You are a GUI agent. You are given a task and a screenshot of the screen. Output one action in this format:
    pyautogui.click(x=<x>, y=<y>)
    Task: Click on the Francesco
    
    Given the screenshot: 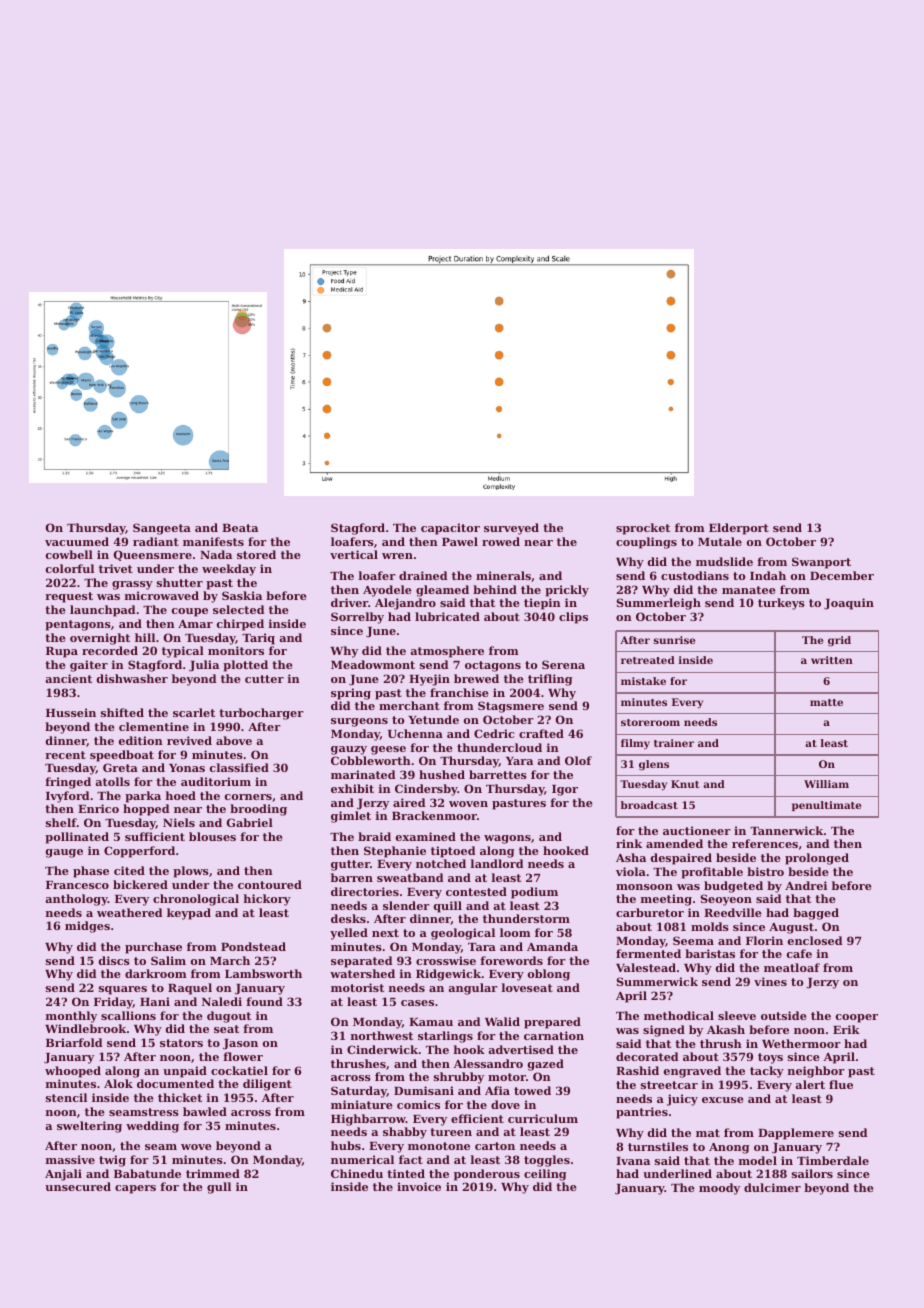 What is the action you would take?
    pyautogui.click(x=77, y=885)
